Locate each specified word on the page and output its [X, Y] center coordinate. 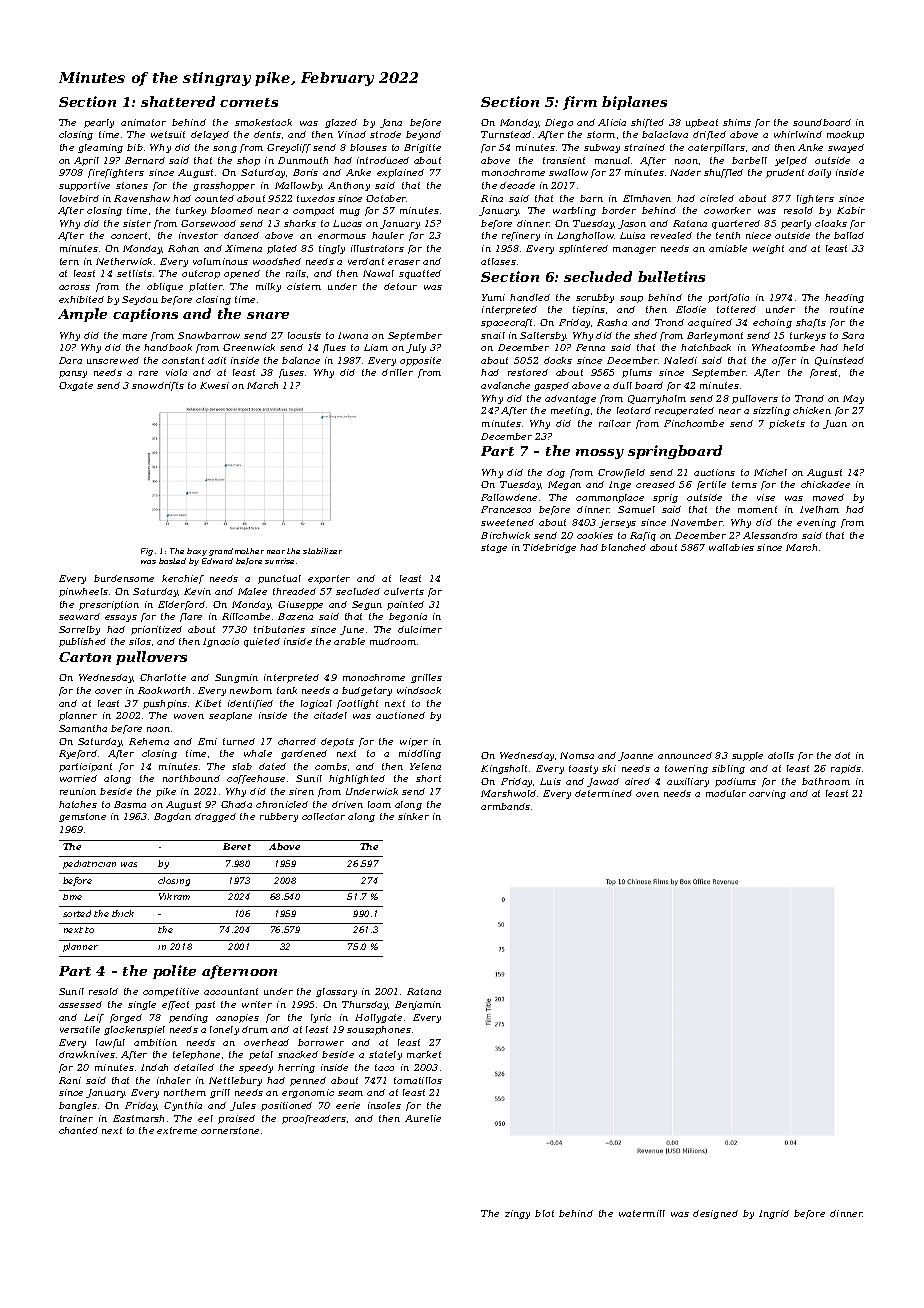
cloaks [831, 223]
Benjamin [418, 1005]
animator [143, 122]
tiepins [589, 310]
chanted [78, 1130]
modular [726, 793]
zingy [517, 1214]
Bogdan [172, 817]
